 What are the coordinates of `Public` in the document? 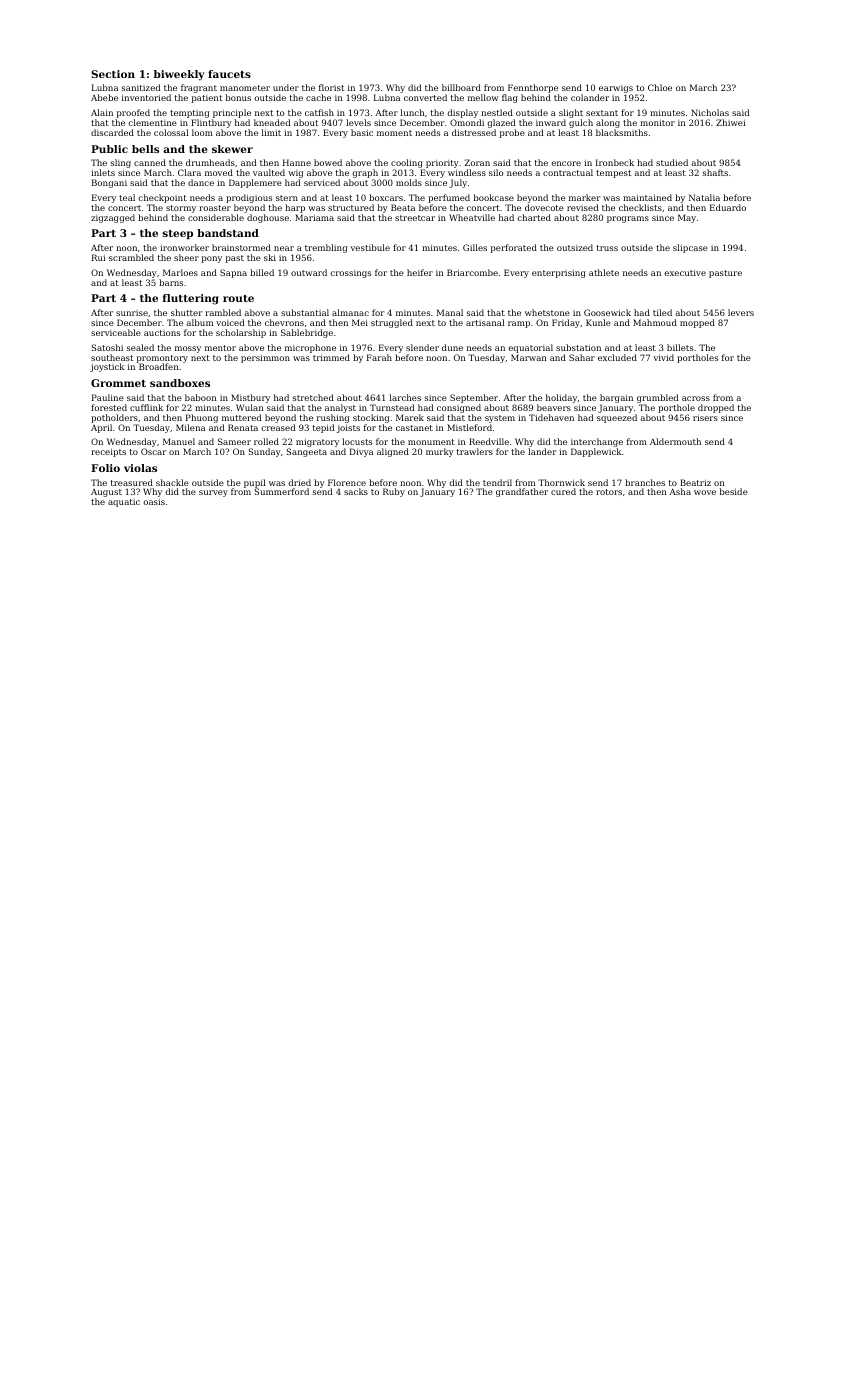 It's located at (109, 149).
